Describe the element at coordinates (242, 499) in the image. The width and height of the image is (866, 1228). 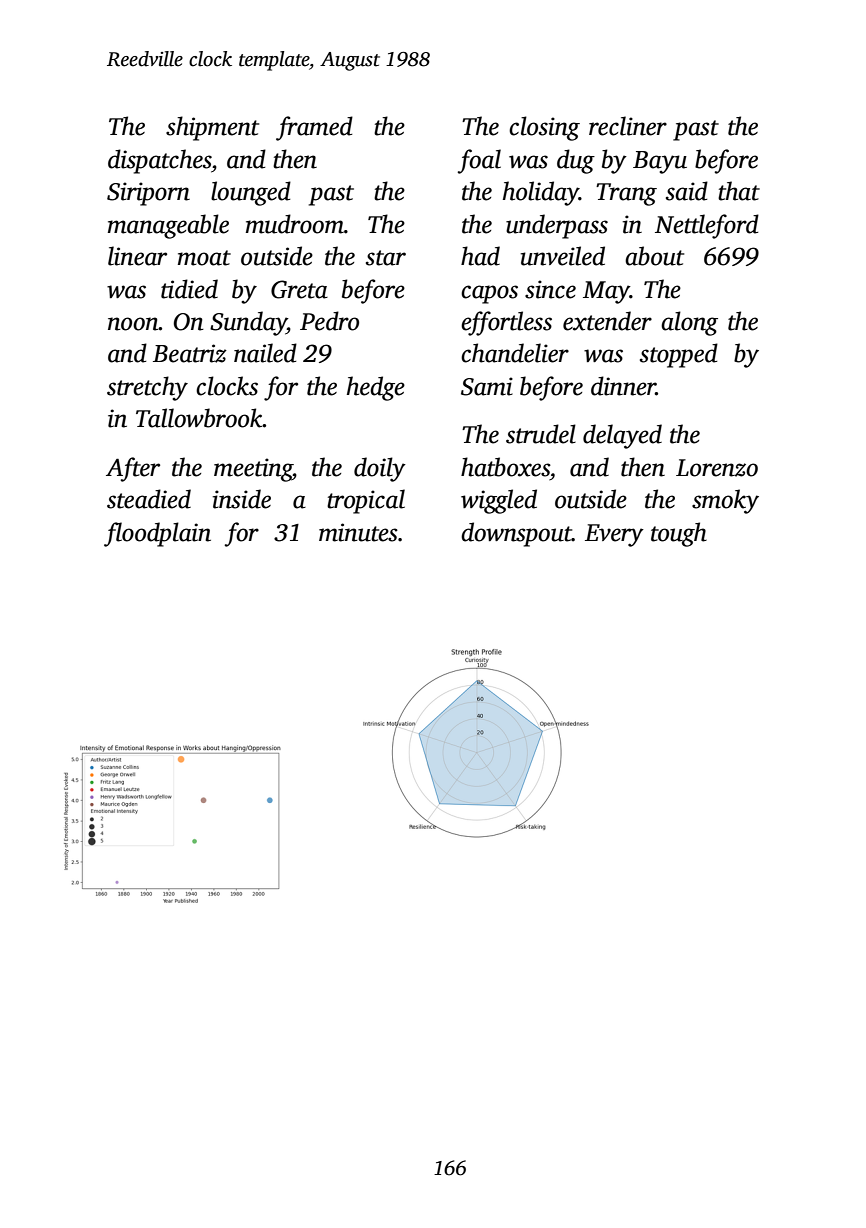
I see `inside` at that location.
